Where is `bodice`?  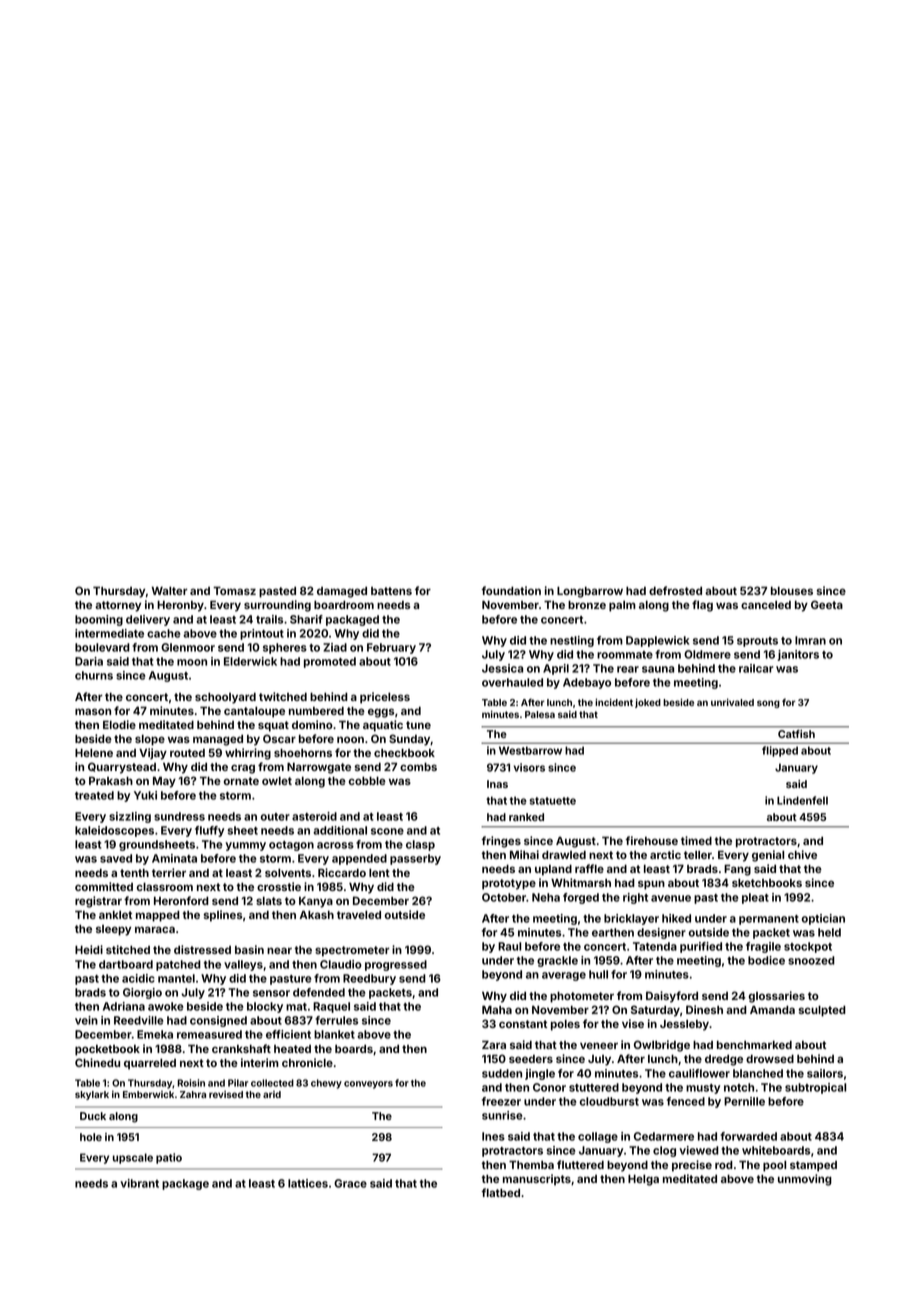
bodice is located at coordinates (766, 960).
